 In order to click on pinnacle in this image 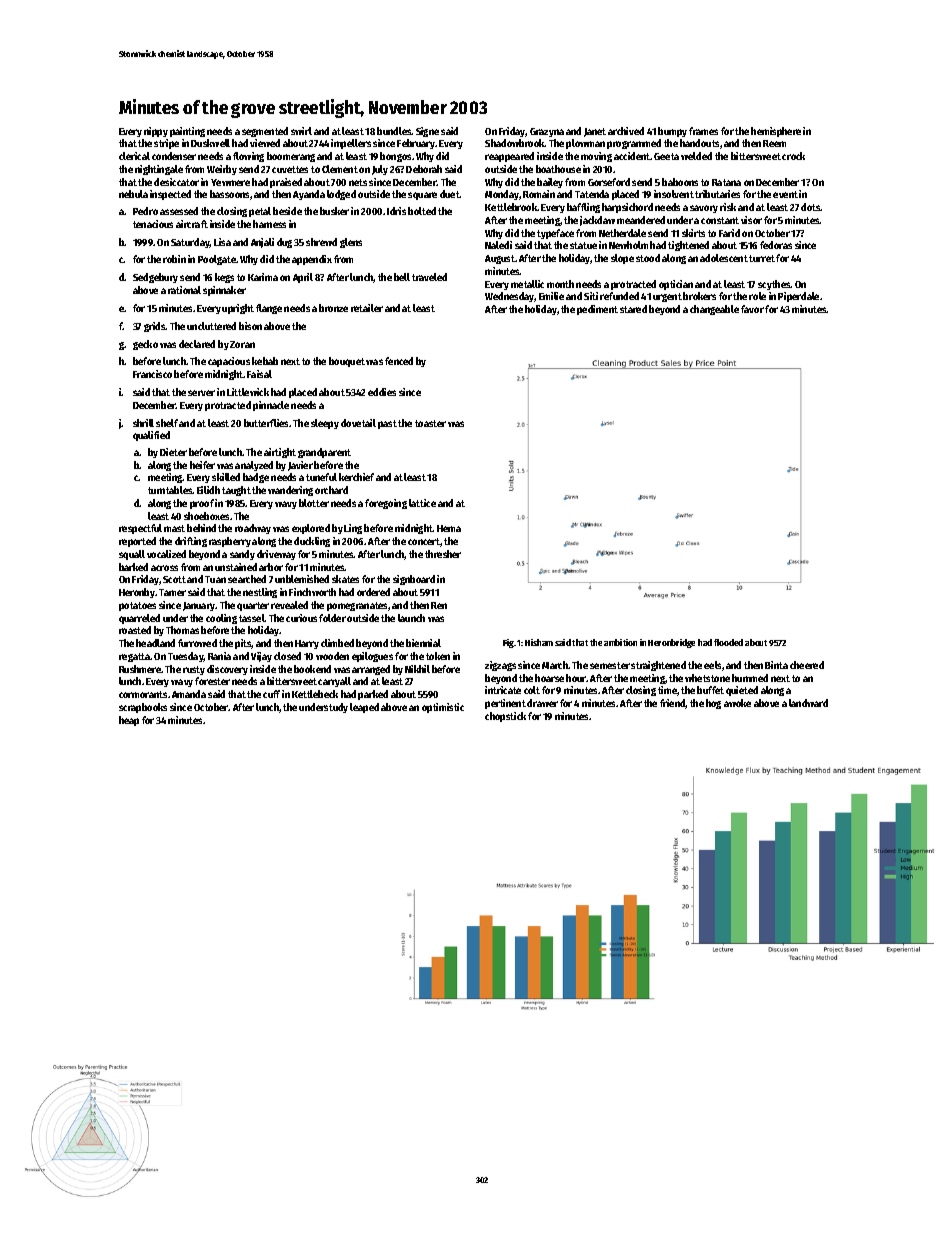, I will do `click(271, 406)`.
